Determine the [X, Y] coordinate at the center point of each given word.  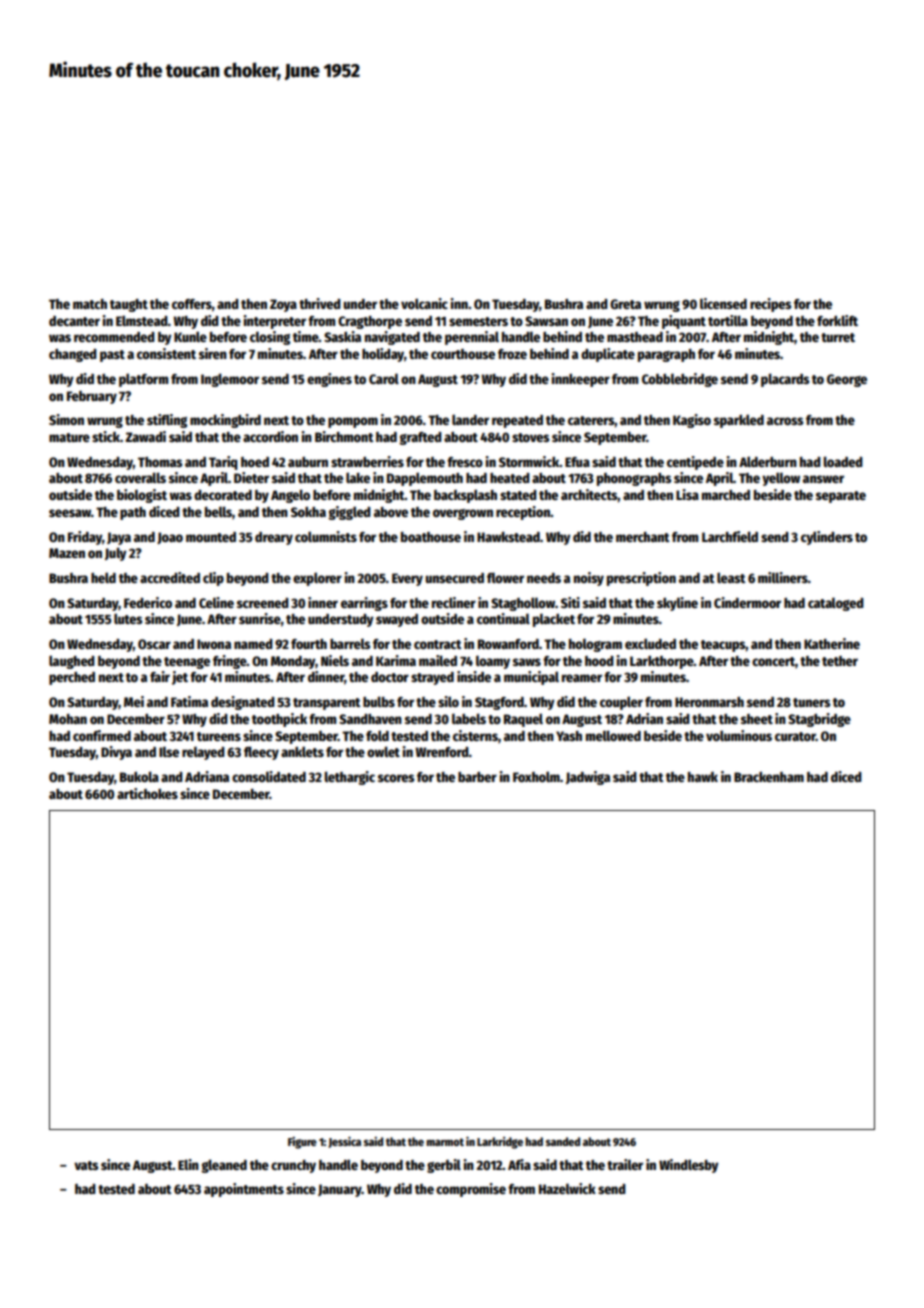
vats [86, 1165]
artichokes [147, 793]
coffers [192, 304]
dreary [274, 538]
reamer [582, 678]
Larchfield [730, 536]
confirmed [102, 735]
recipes [770, 305]
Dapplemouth [425, 479]
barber [477, 777]
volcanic [424, 303]
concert [773, 661]
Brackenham [769, 777]
